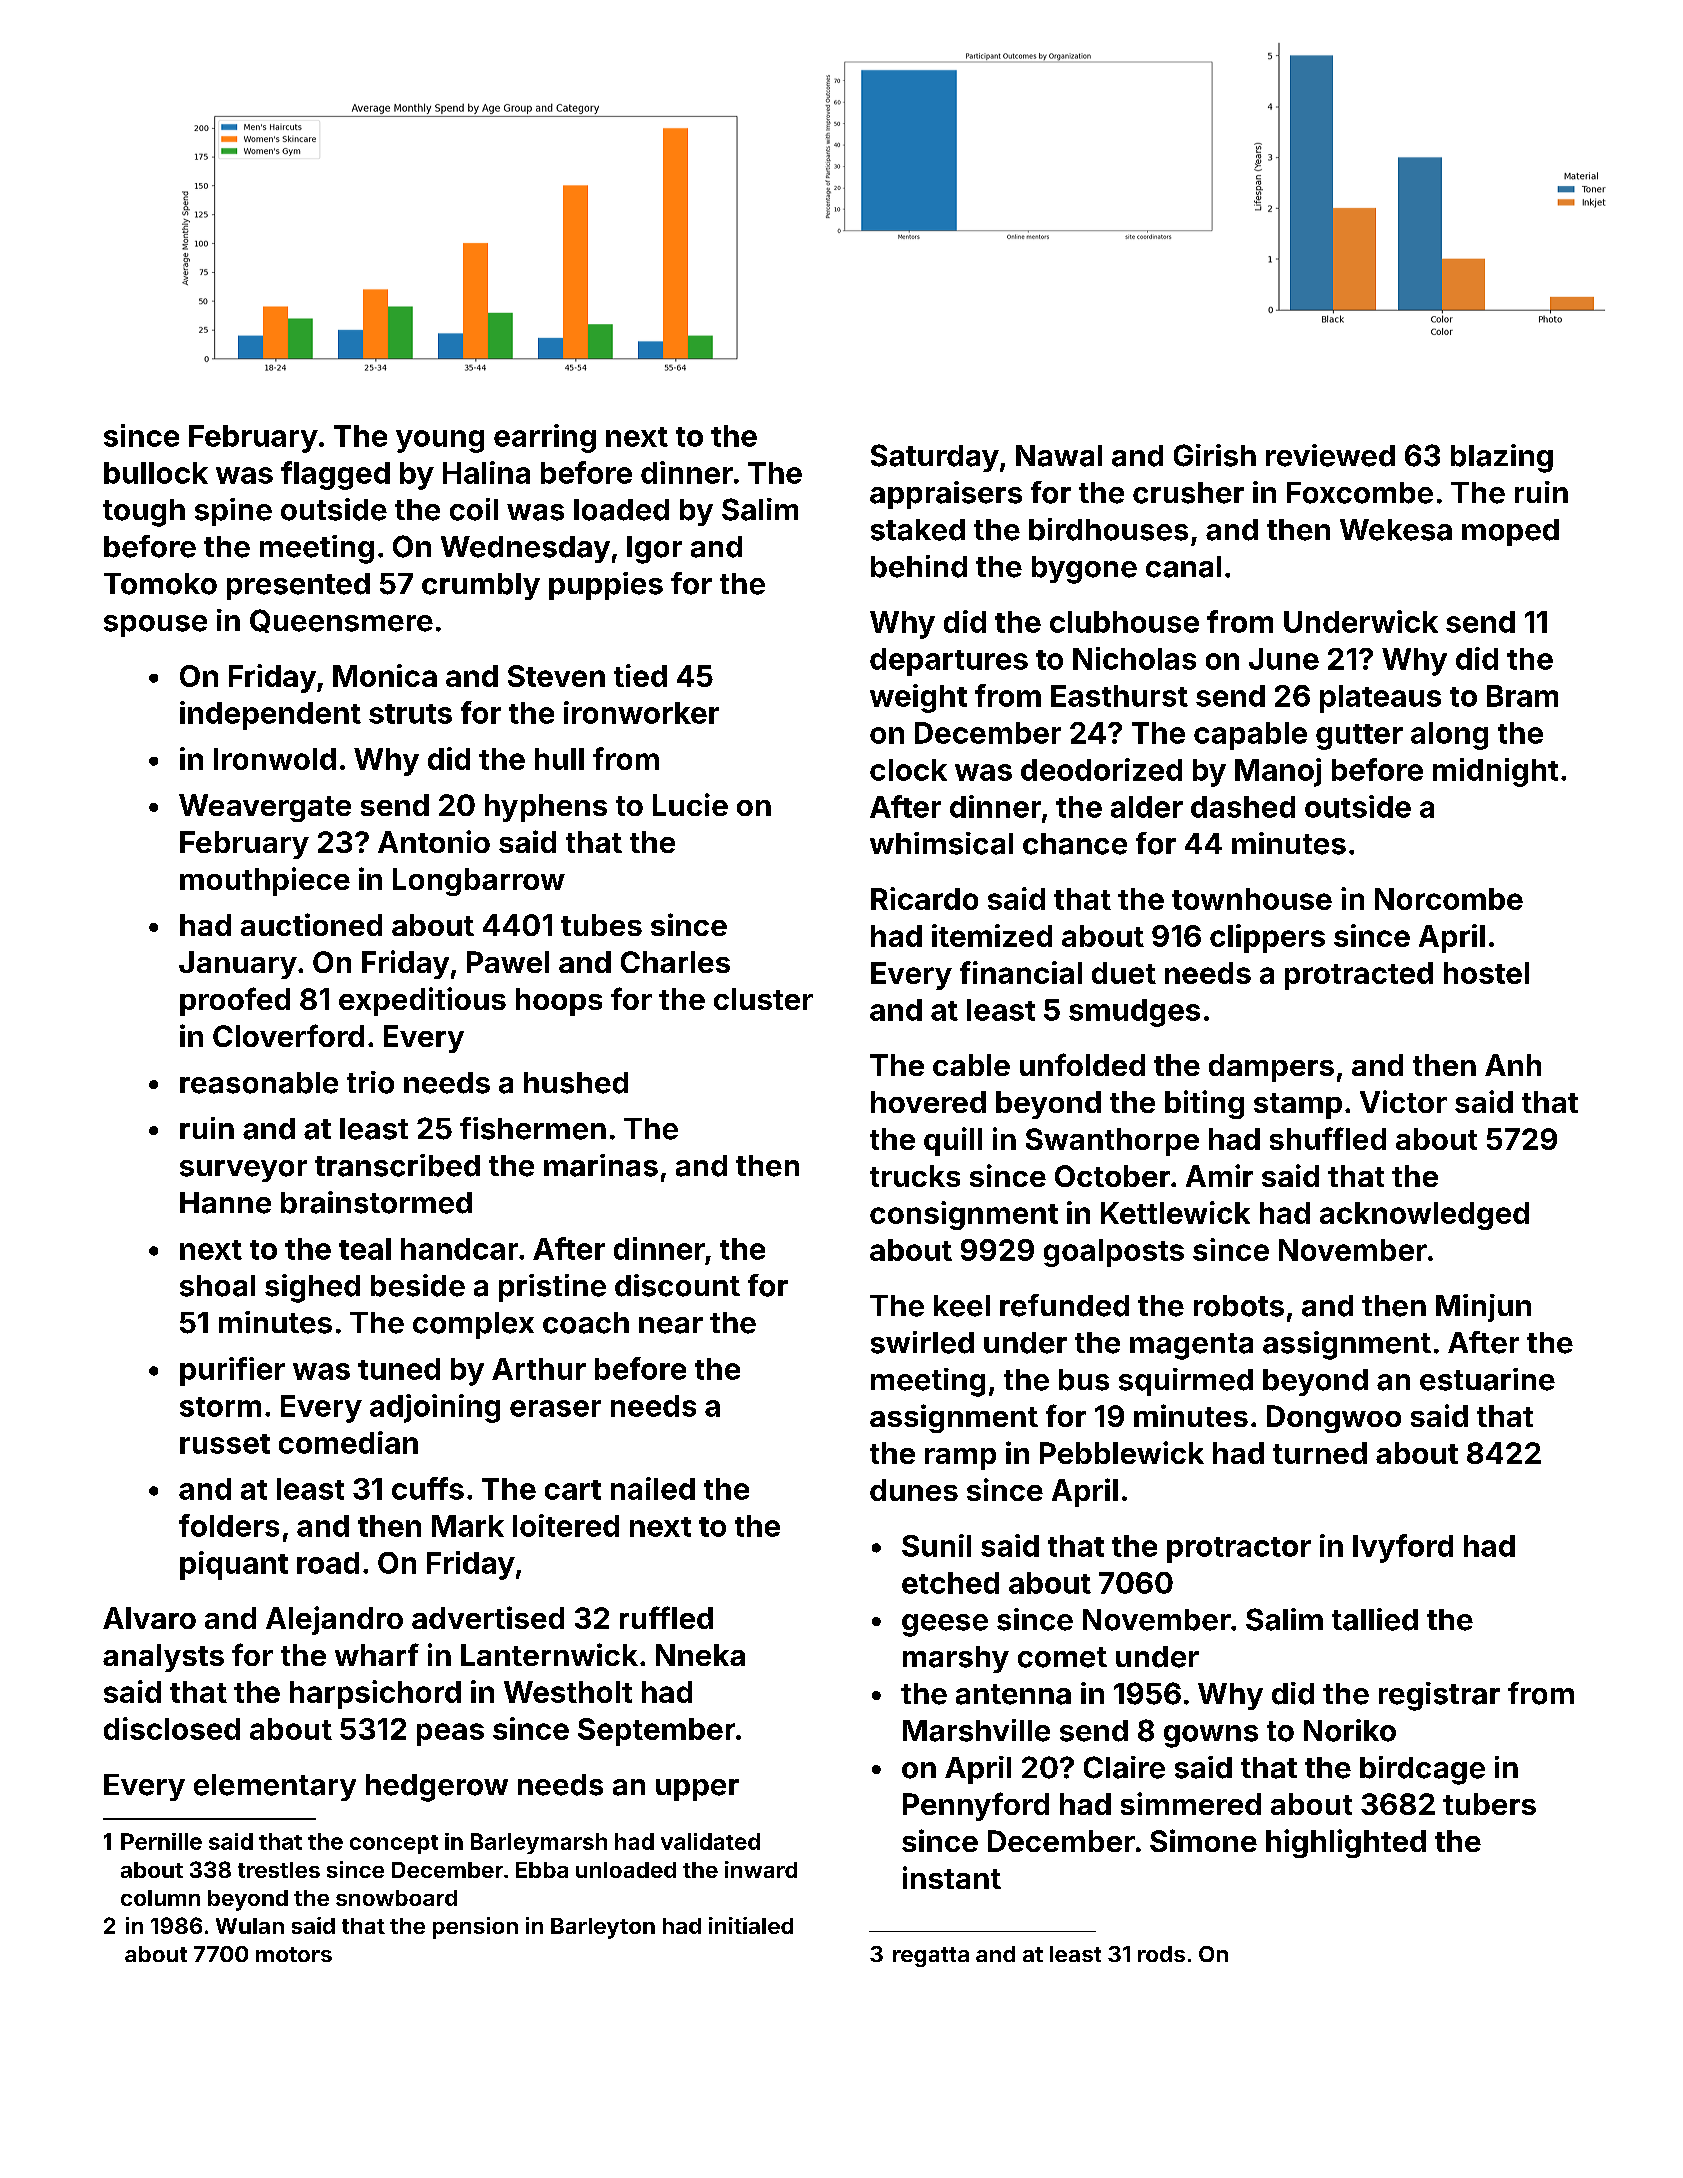 The width and height of the page is (1683, 2178). What do you see at coordinates (156, 473) in the page?
I see `bullock` at bounding box center [156, 473].
